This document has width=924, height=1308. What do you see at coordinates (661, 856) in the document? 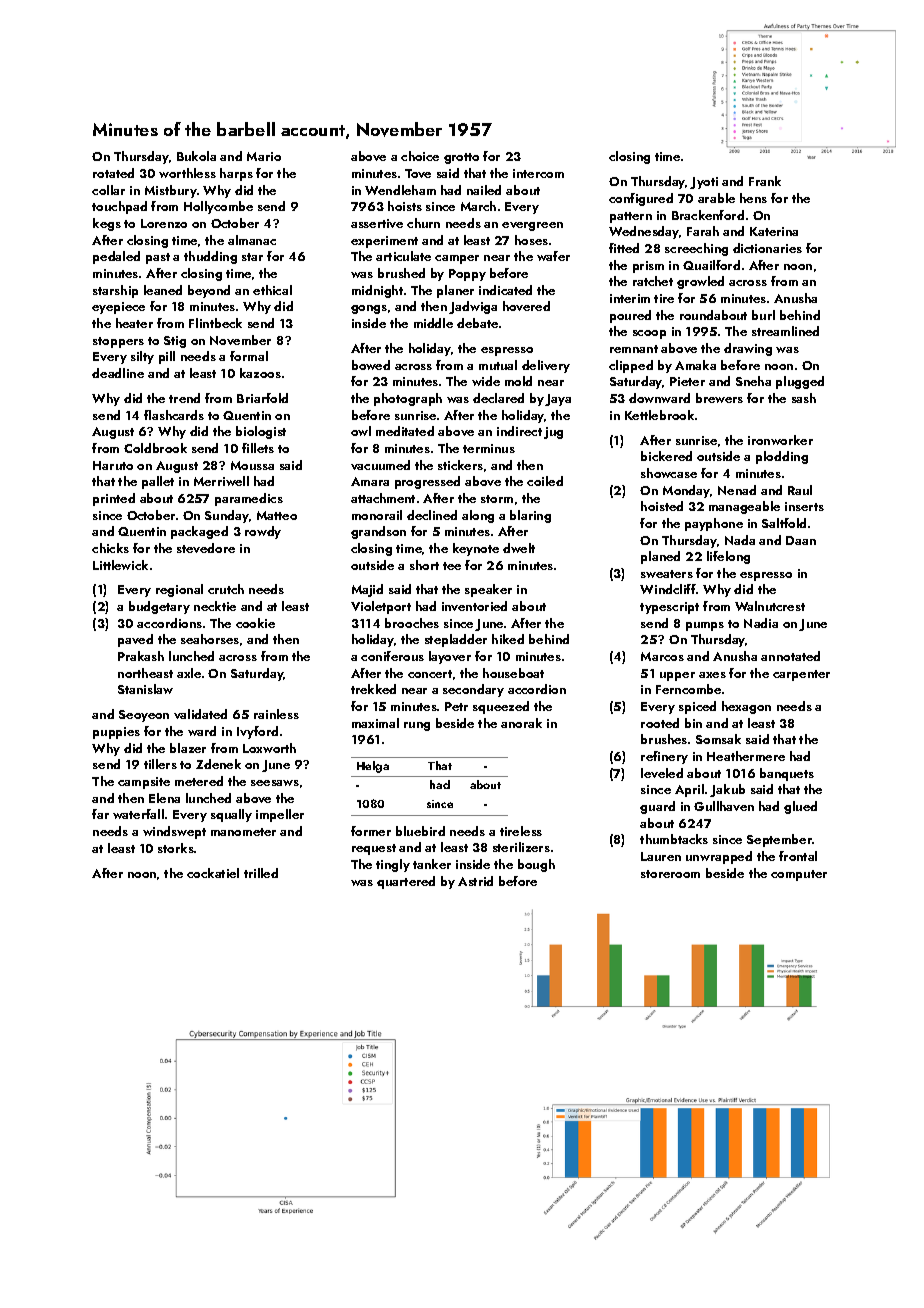
I see `Lauren` at bounding box center [661, 856].
